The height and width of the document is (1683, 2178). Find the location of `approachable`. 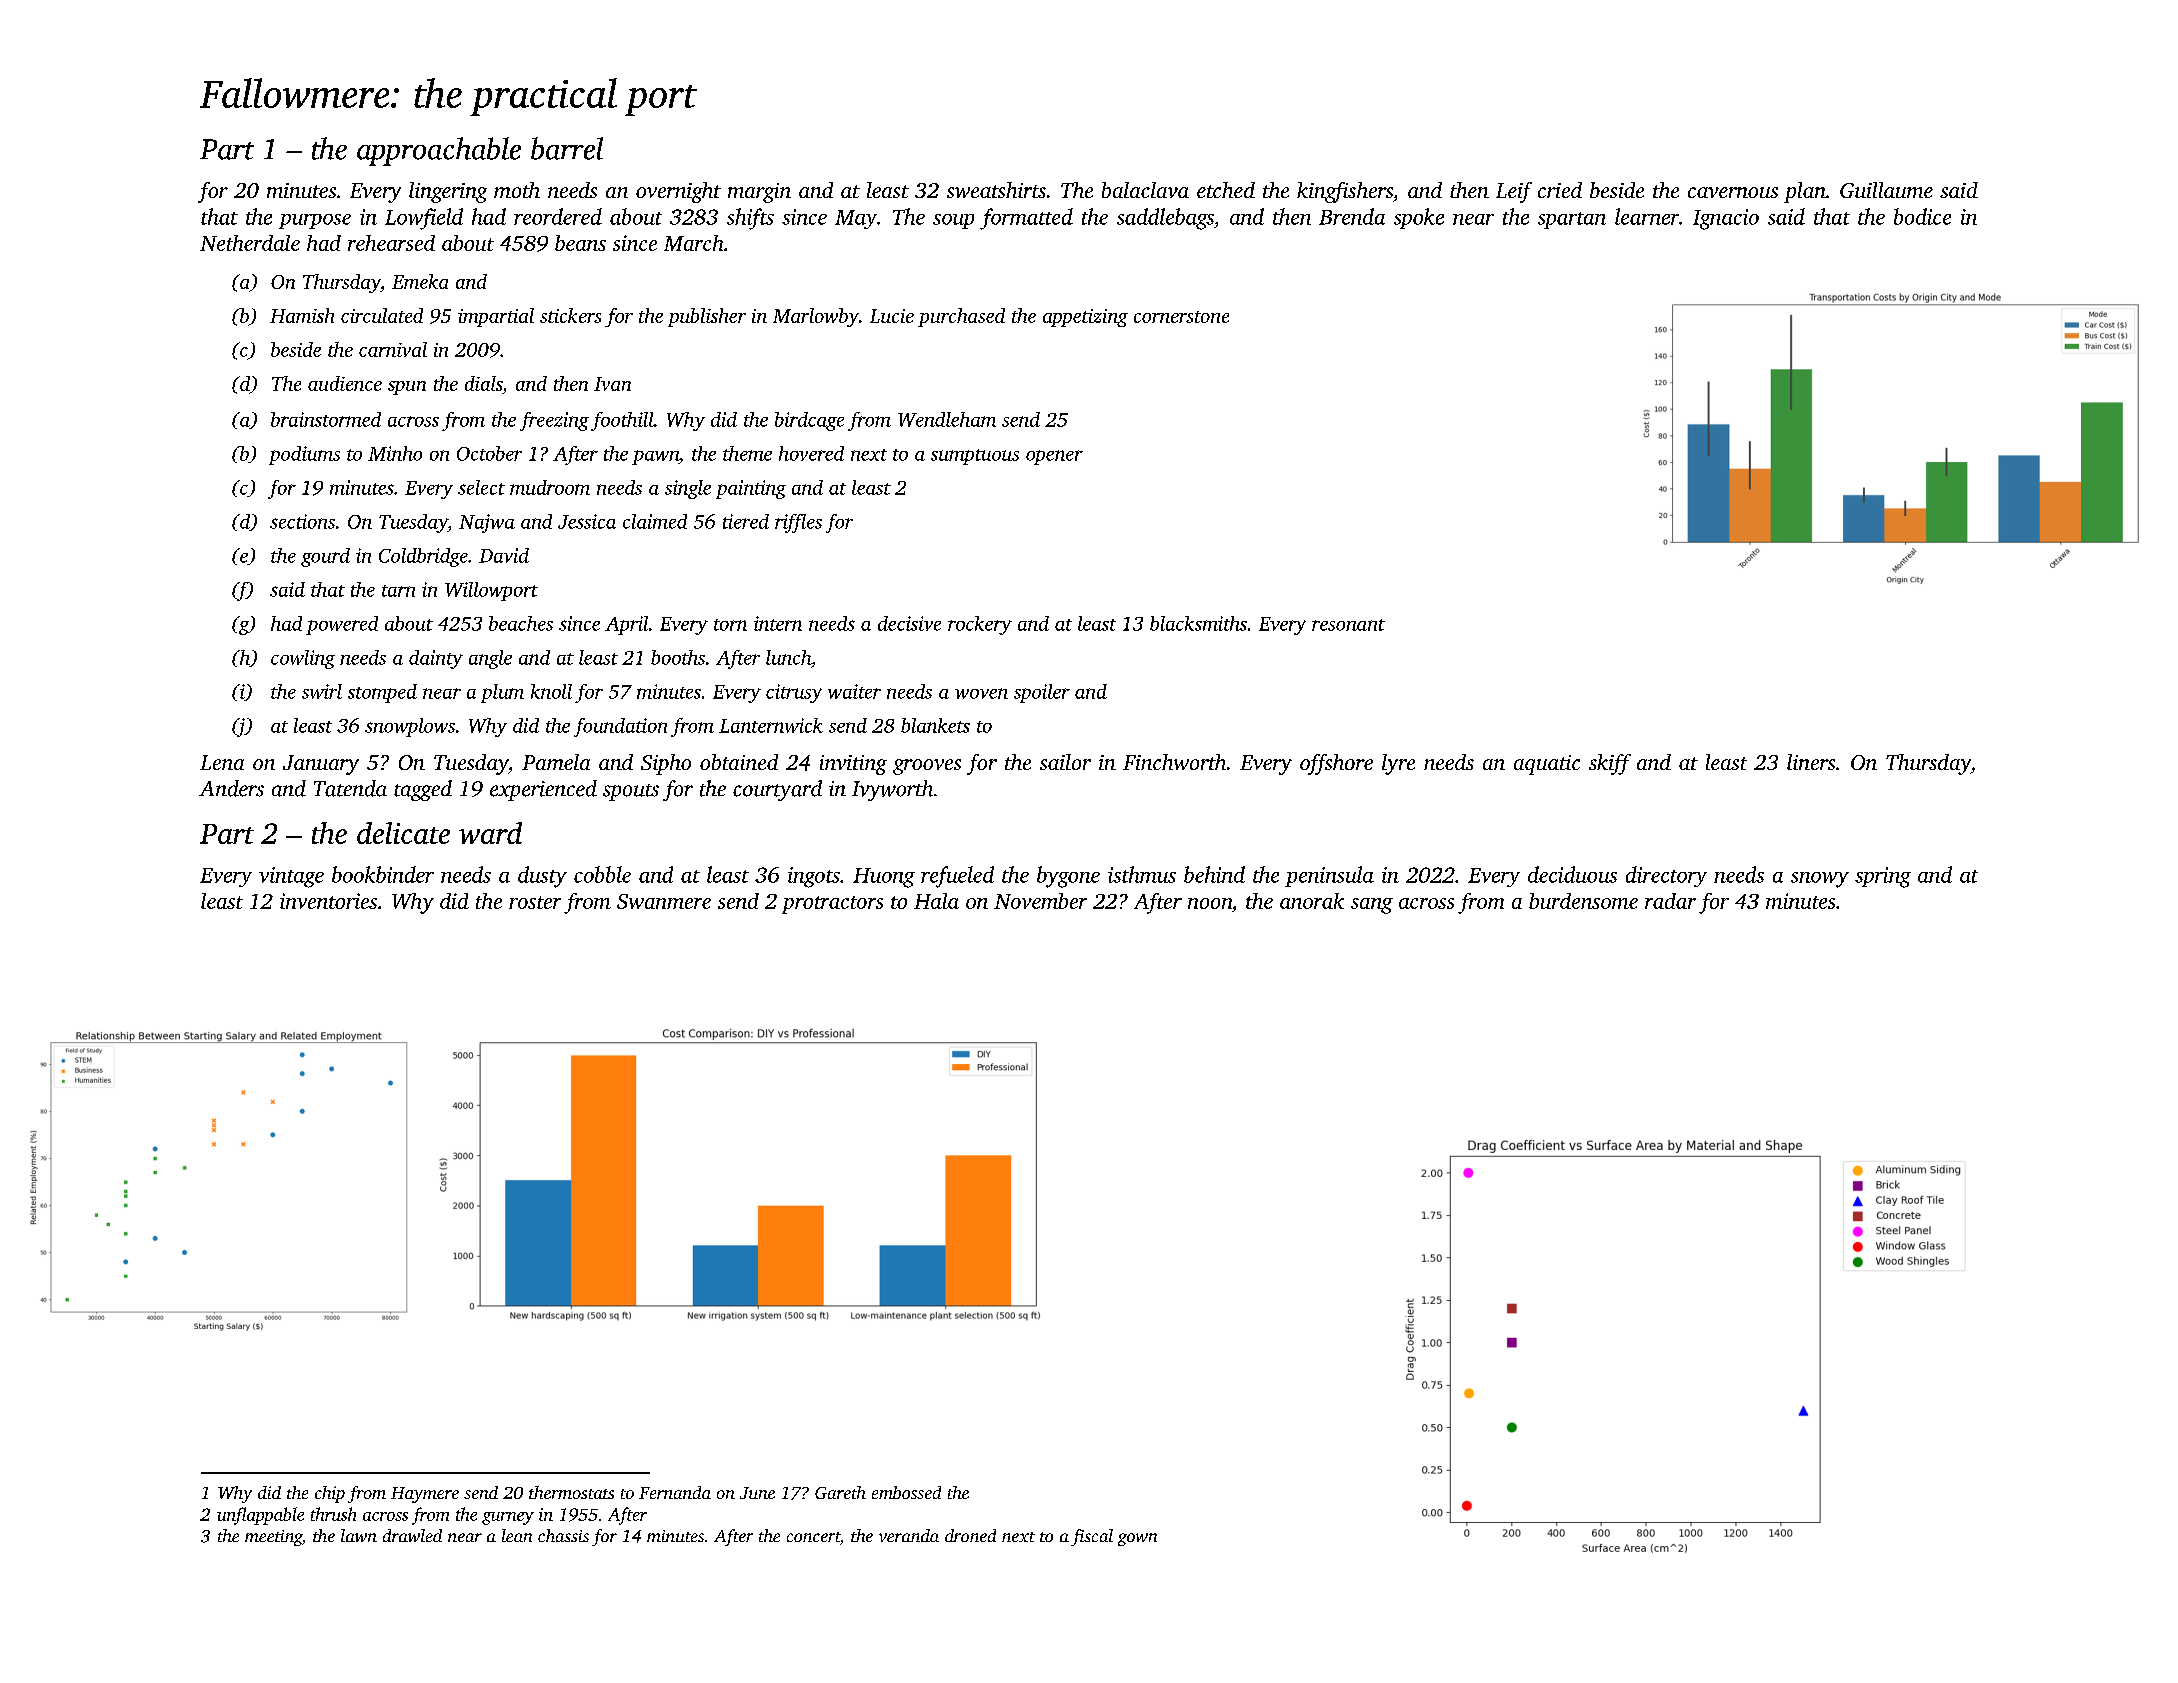

approachable is located at coordinates (439, 151).
